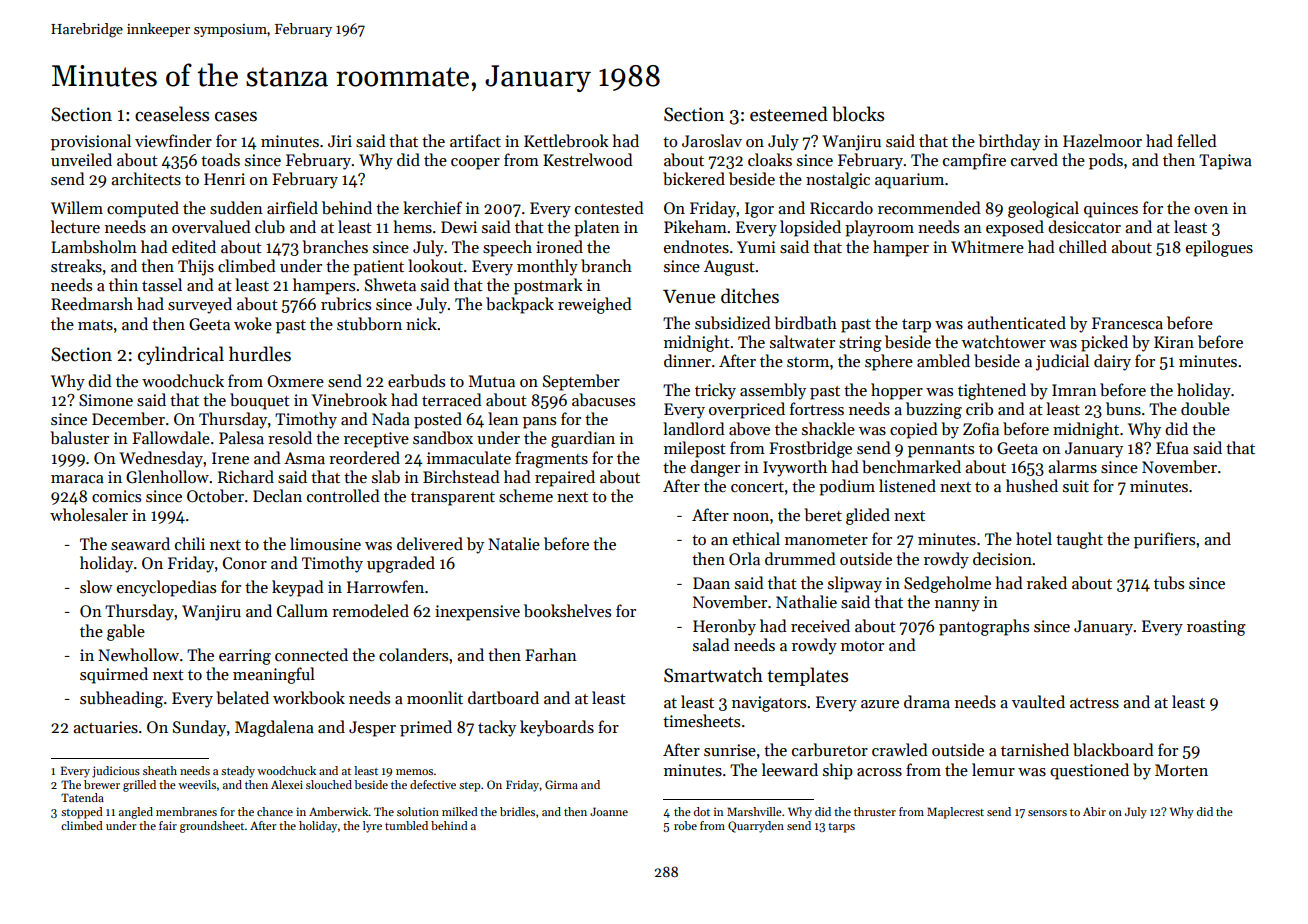 This screenshot has width=1308, height=924. Describe the element at coordinates (1216, 628) in the screenshot. I see `roasting` at that location.
